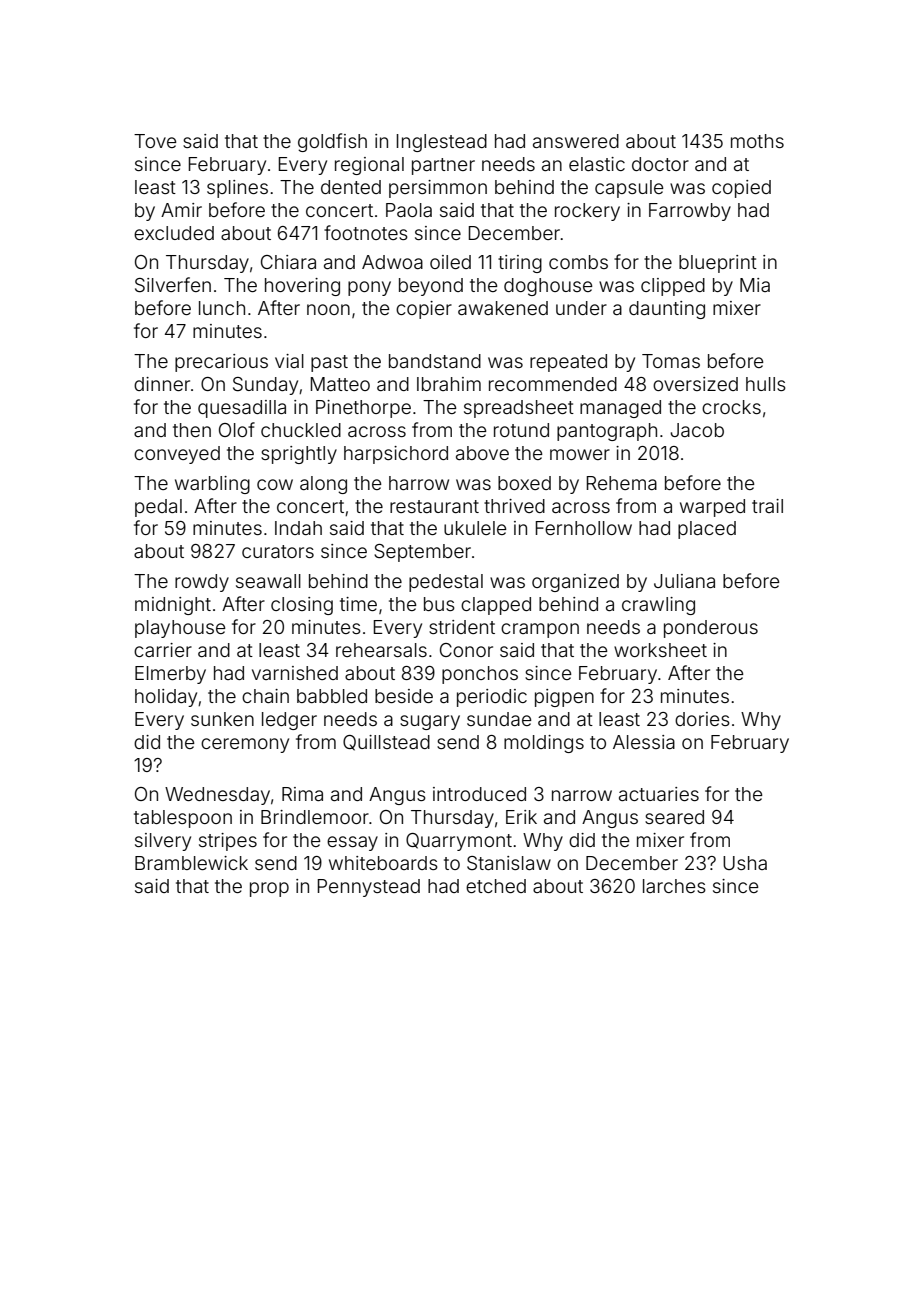 The image size is (924, 1311). I want to click on excluded, so click(174, 233).
